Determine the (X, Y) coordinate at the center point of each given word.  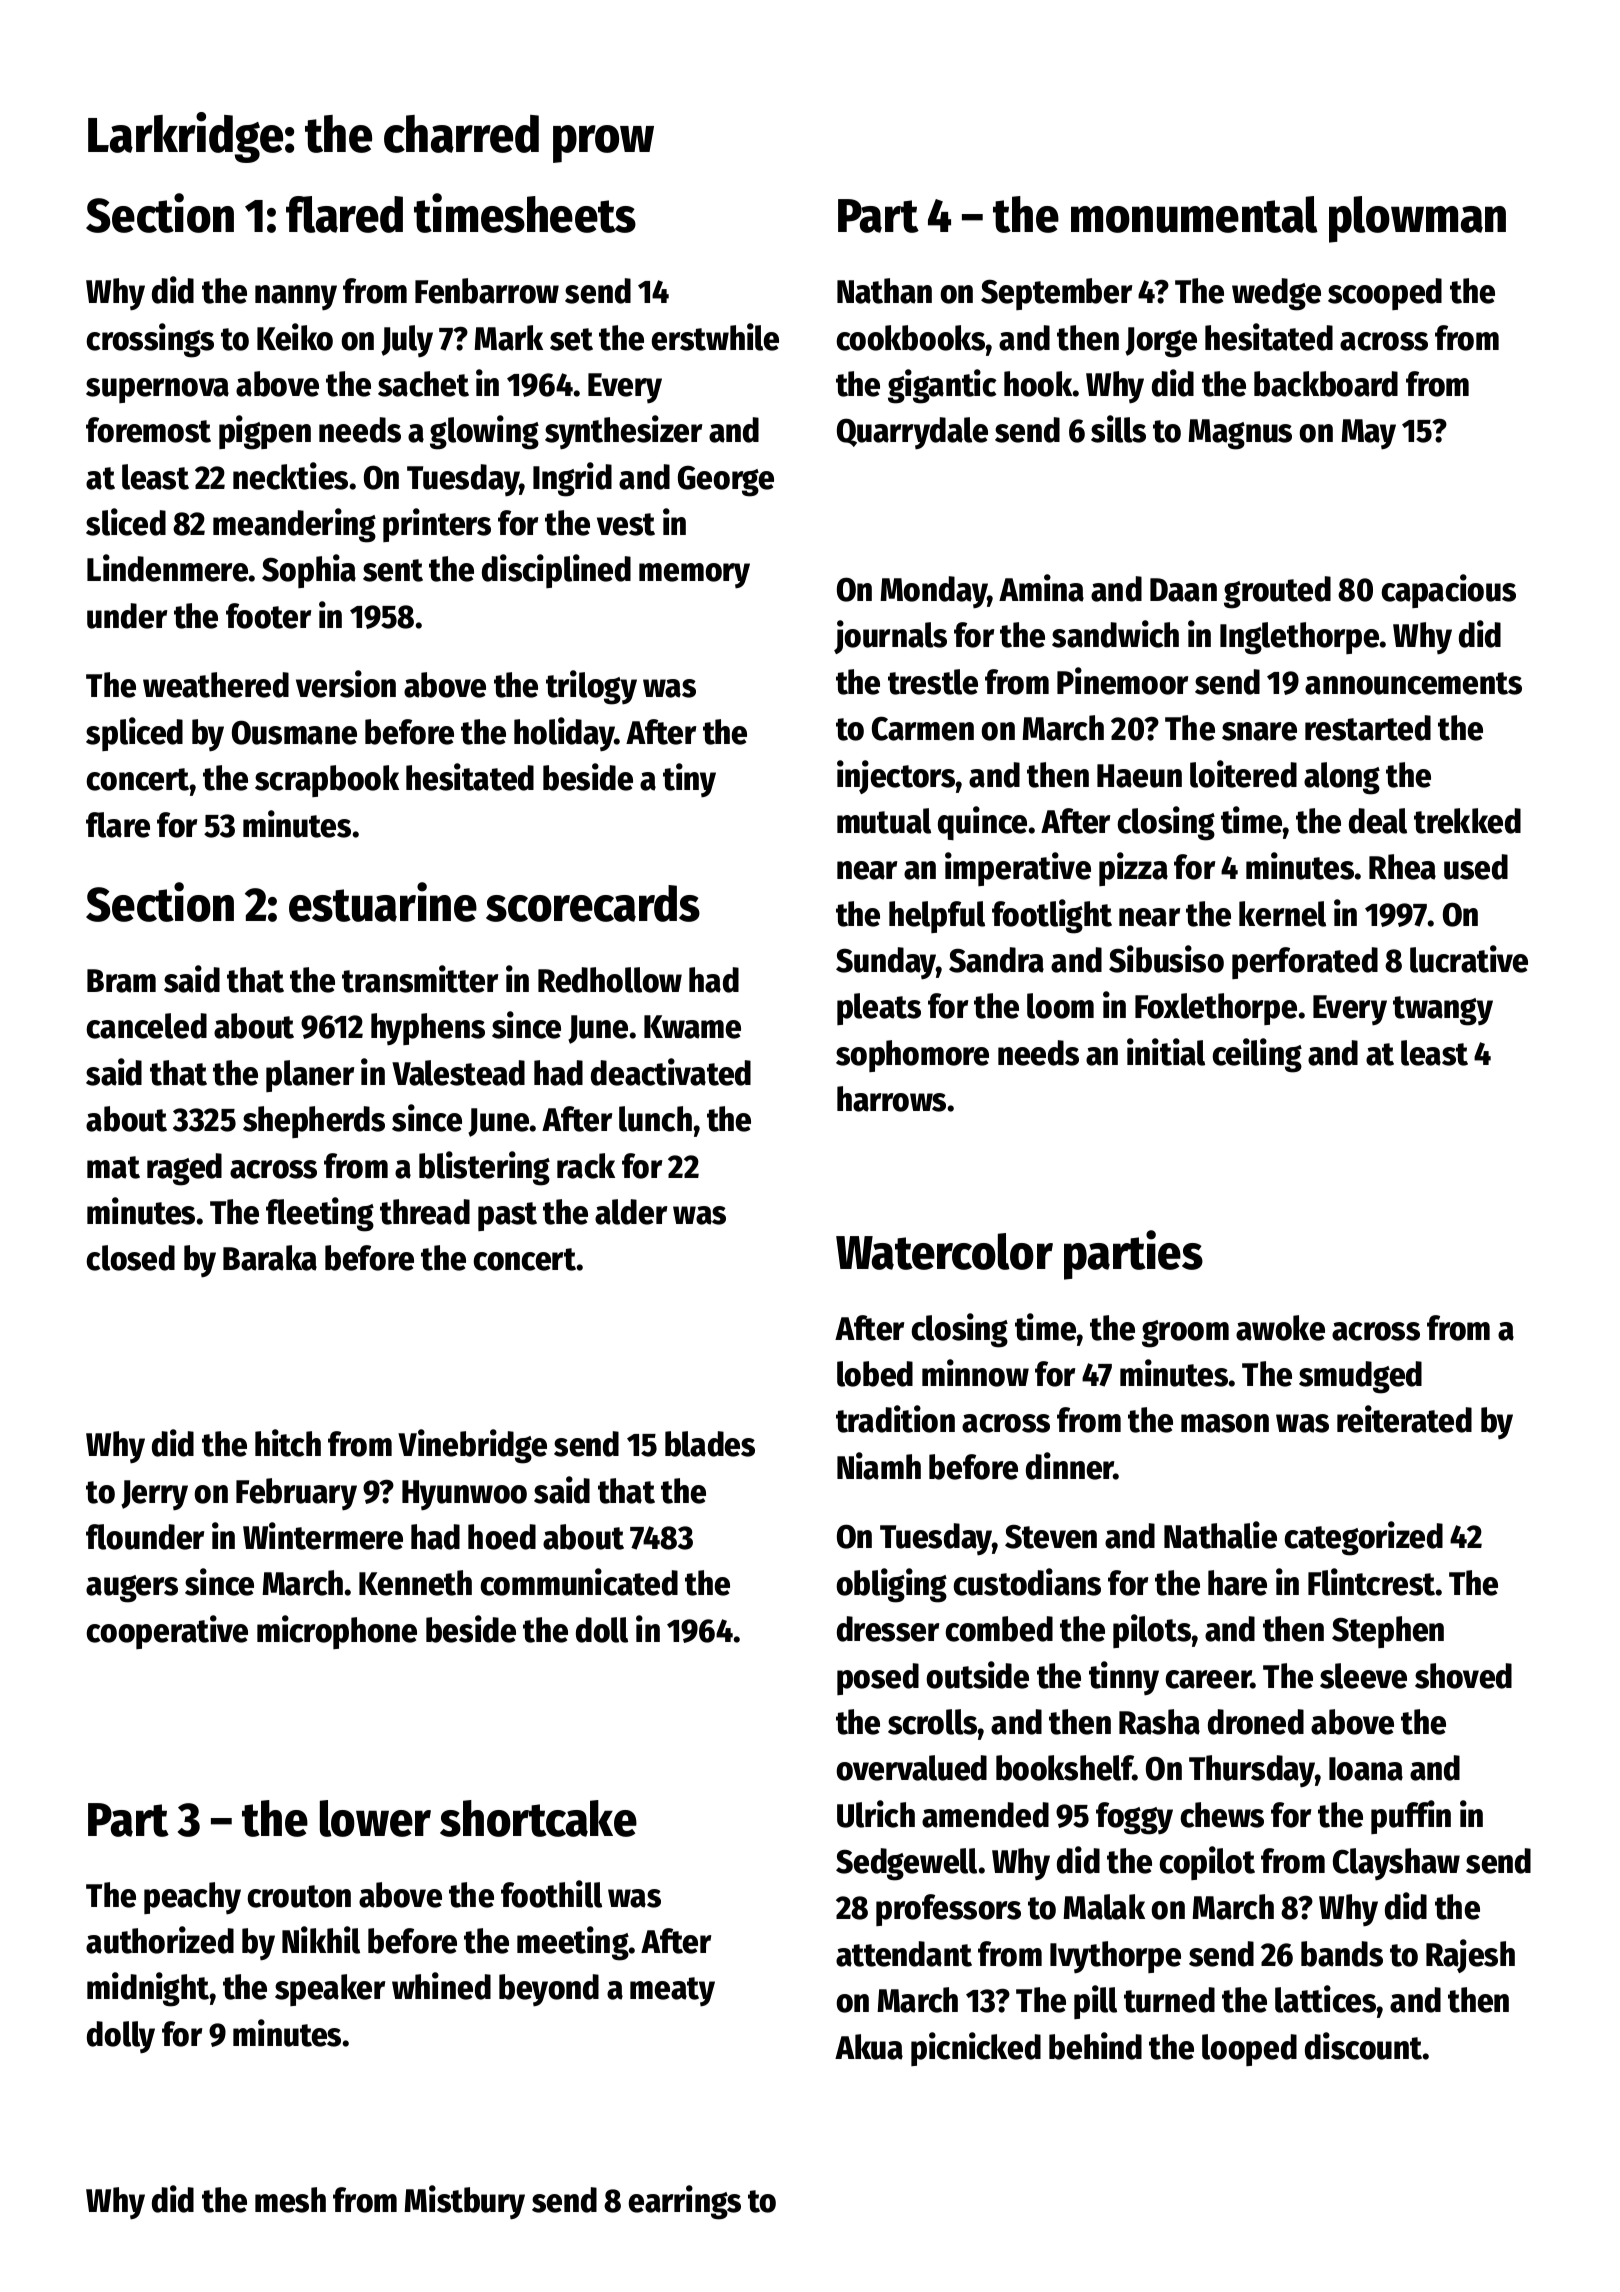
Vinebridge (472, 1446)
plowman (1417, 219)
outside (977, 1675)
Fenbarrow (487, 291)
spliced (134, 734)
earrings (684, 2202)
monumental (1194, 214)
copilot (1207, 1863)
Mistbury (464, 2202)
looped (1249, 2050)
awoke (1280, 1328)
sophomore (912, 1056)
